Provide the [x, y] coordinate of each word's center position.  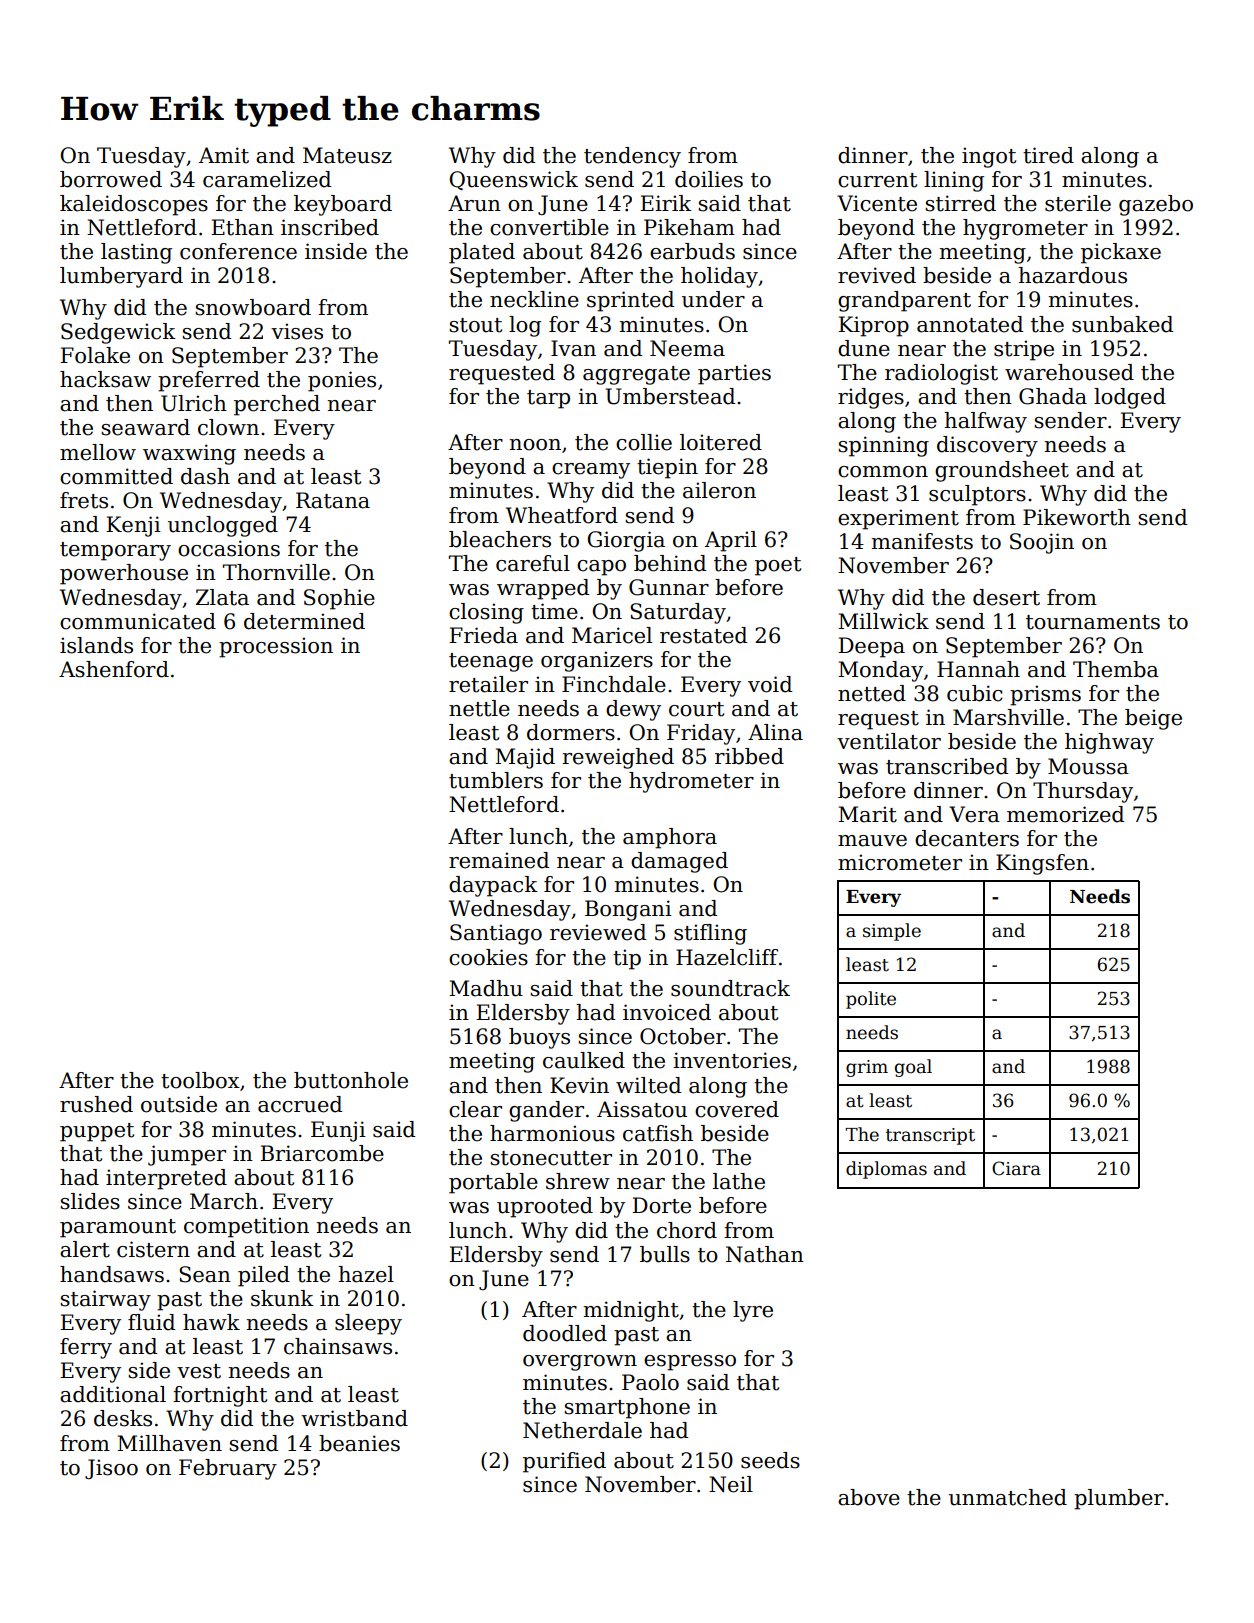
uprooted [545, 1207]
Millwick [883, 621]
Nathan [765, 1254]
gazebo [1156, 205]
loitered [721, 442]
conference [238, 251]
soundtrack [730, 988]
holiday [719, 277]
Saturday [678, 613]
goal [913, 1068]
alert [85, 1249]
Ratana [333, 500]
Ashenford [114, 669]
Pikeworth [1077, 517]
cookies [488, 957]
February [228, 1469]
